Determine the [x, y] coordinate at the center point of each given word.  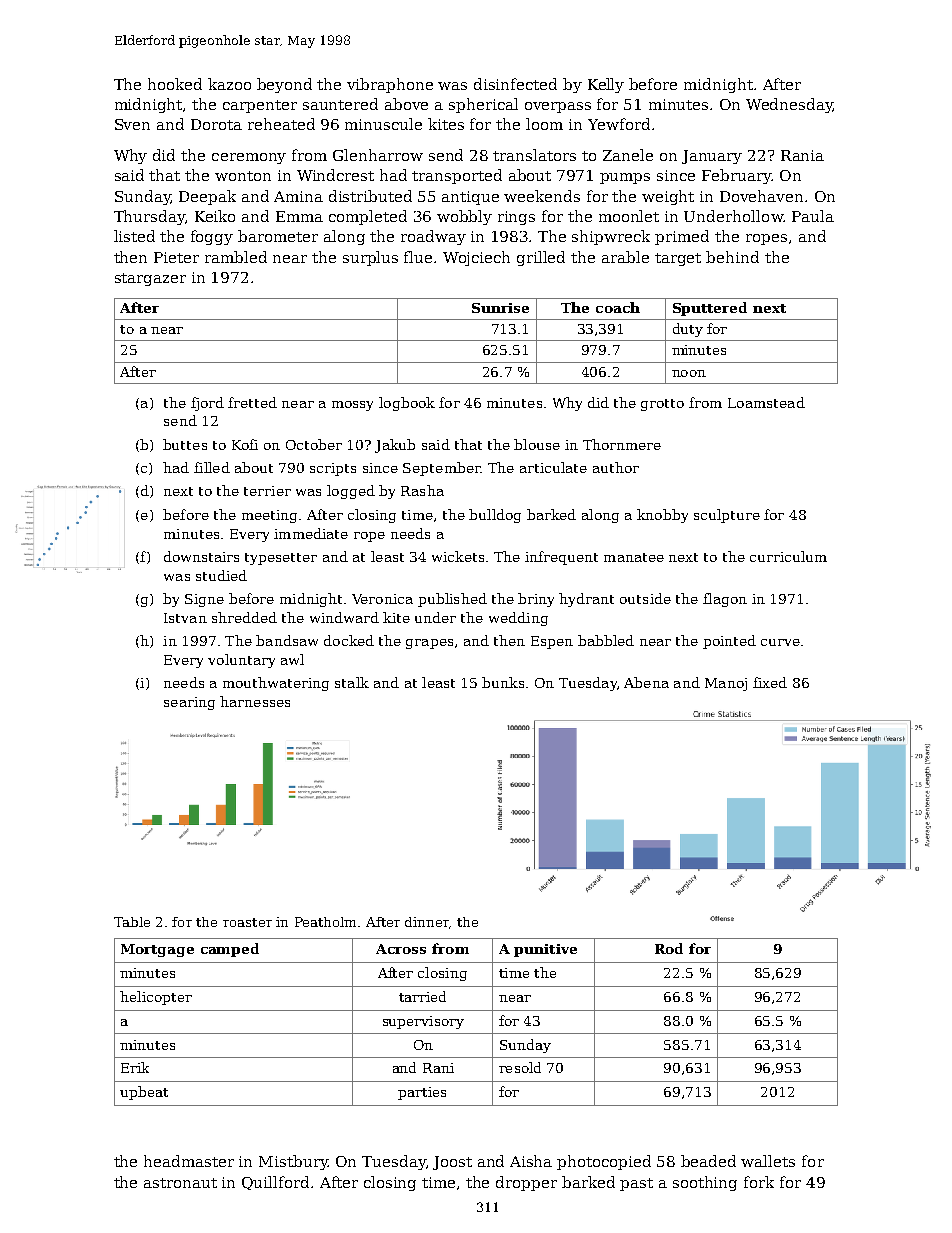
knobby [662, 516]
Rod [669, 948]
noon [689, 373]
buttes [185, 444]
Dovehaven [761, 196]
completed [368, 217]
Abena [646, 682]
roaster [247, 922]
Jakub [395, 446]
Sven [132, 124]
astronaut [180, 1183]
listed [134, 236]
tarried [422, 996]
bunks [503, 682]
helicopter [156, 998]
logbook [407, 404]
